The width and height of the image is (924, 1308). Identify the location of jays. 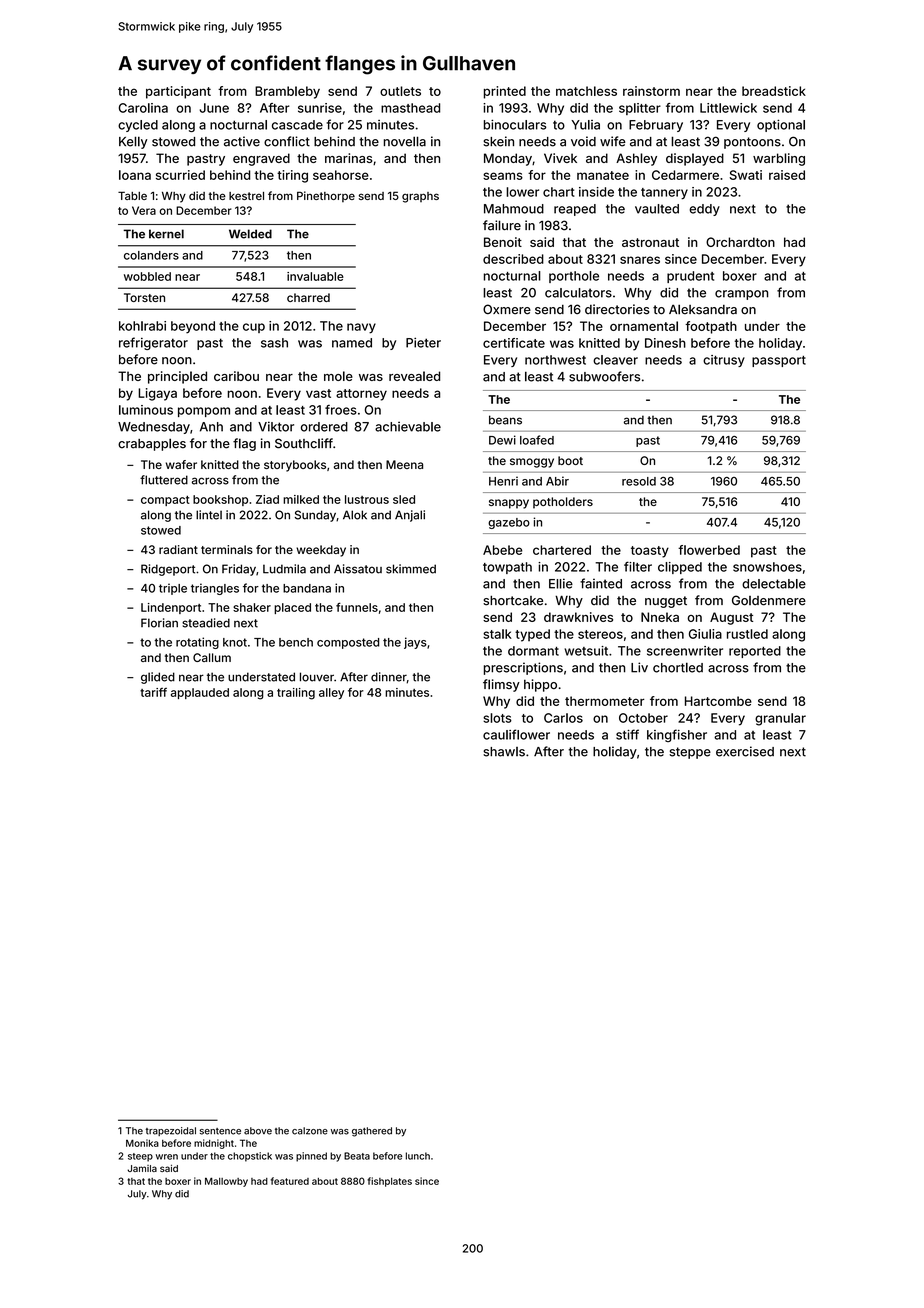
(415, 643).
